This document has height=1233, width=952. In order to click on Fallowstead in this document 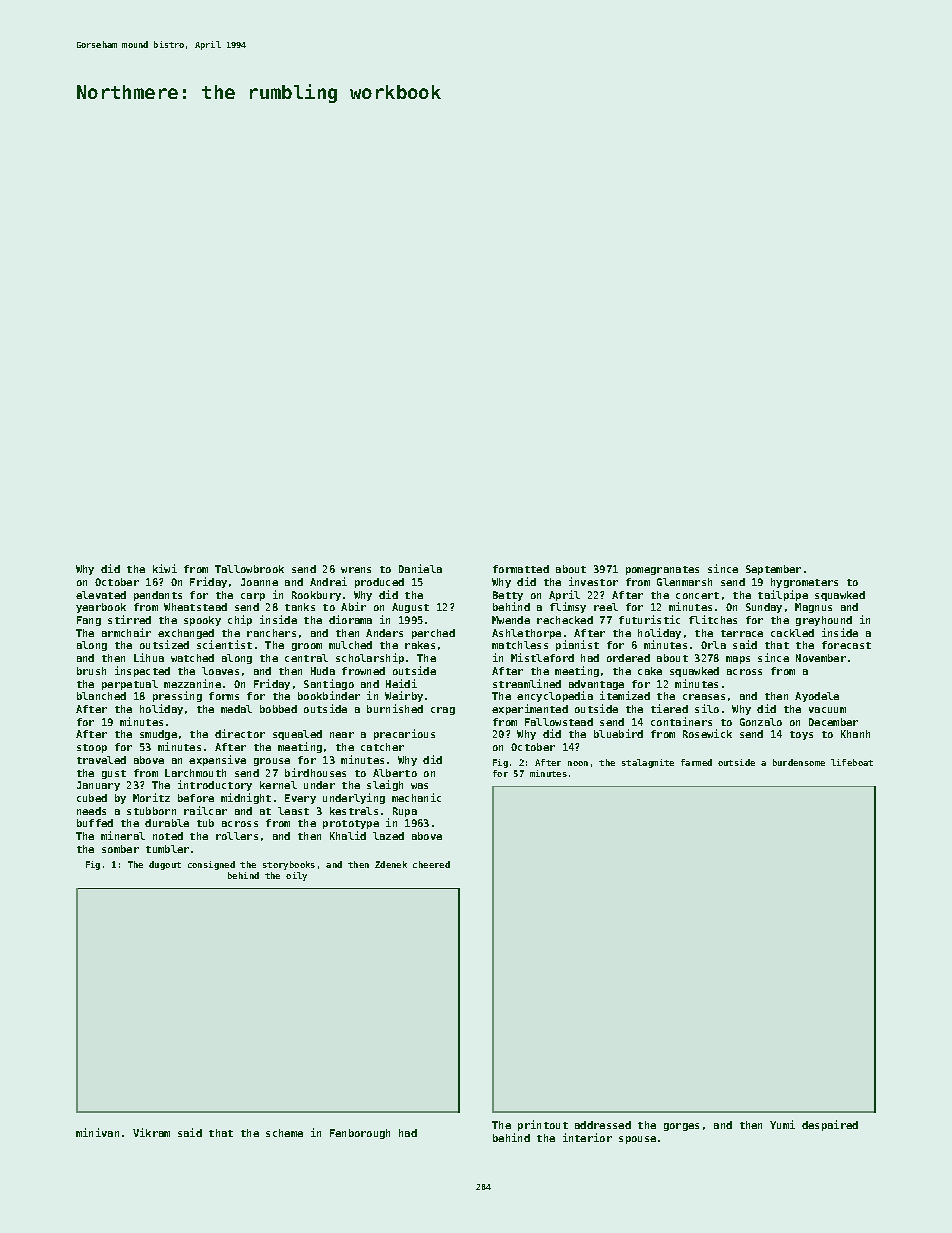, I will do `click(559, 722)`.
